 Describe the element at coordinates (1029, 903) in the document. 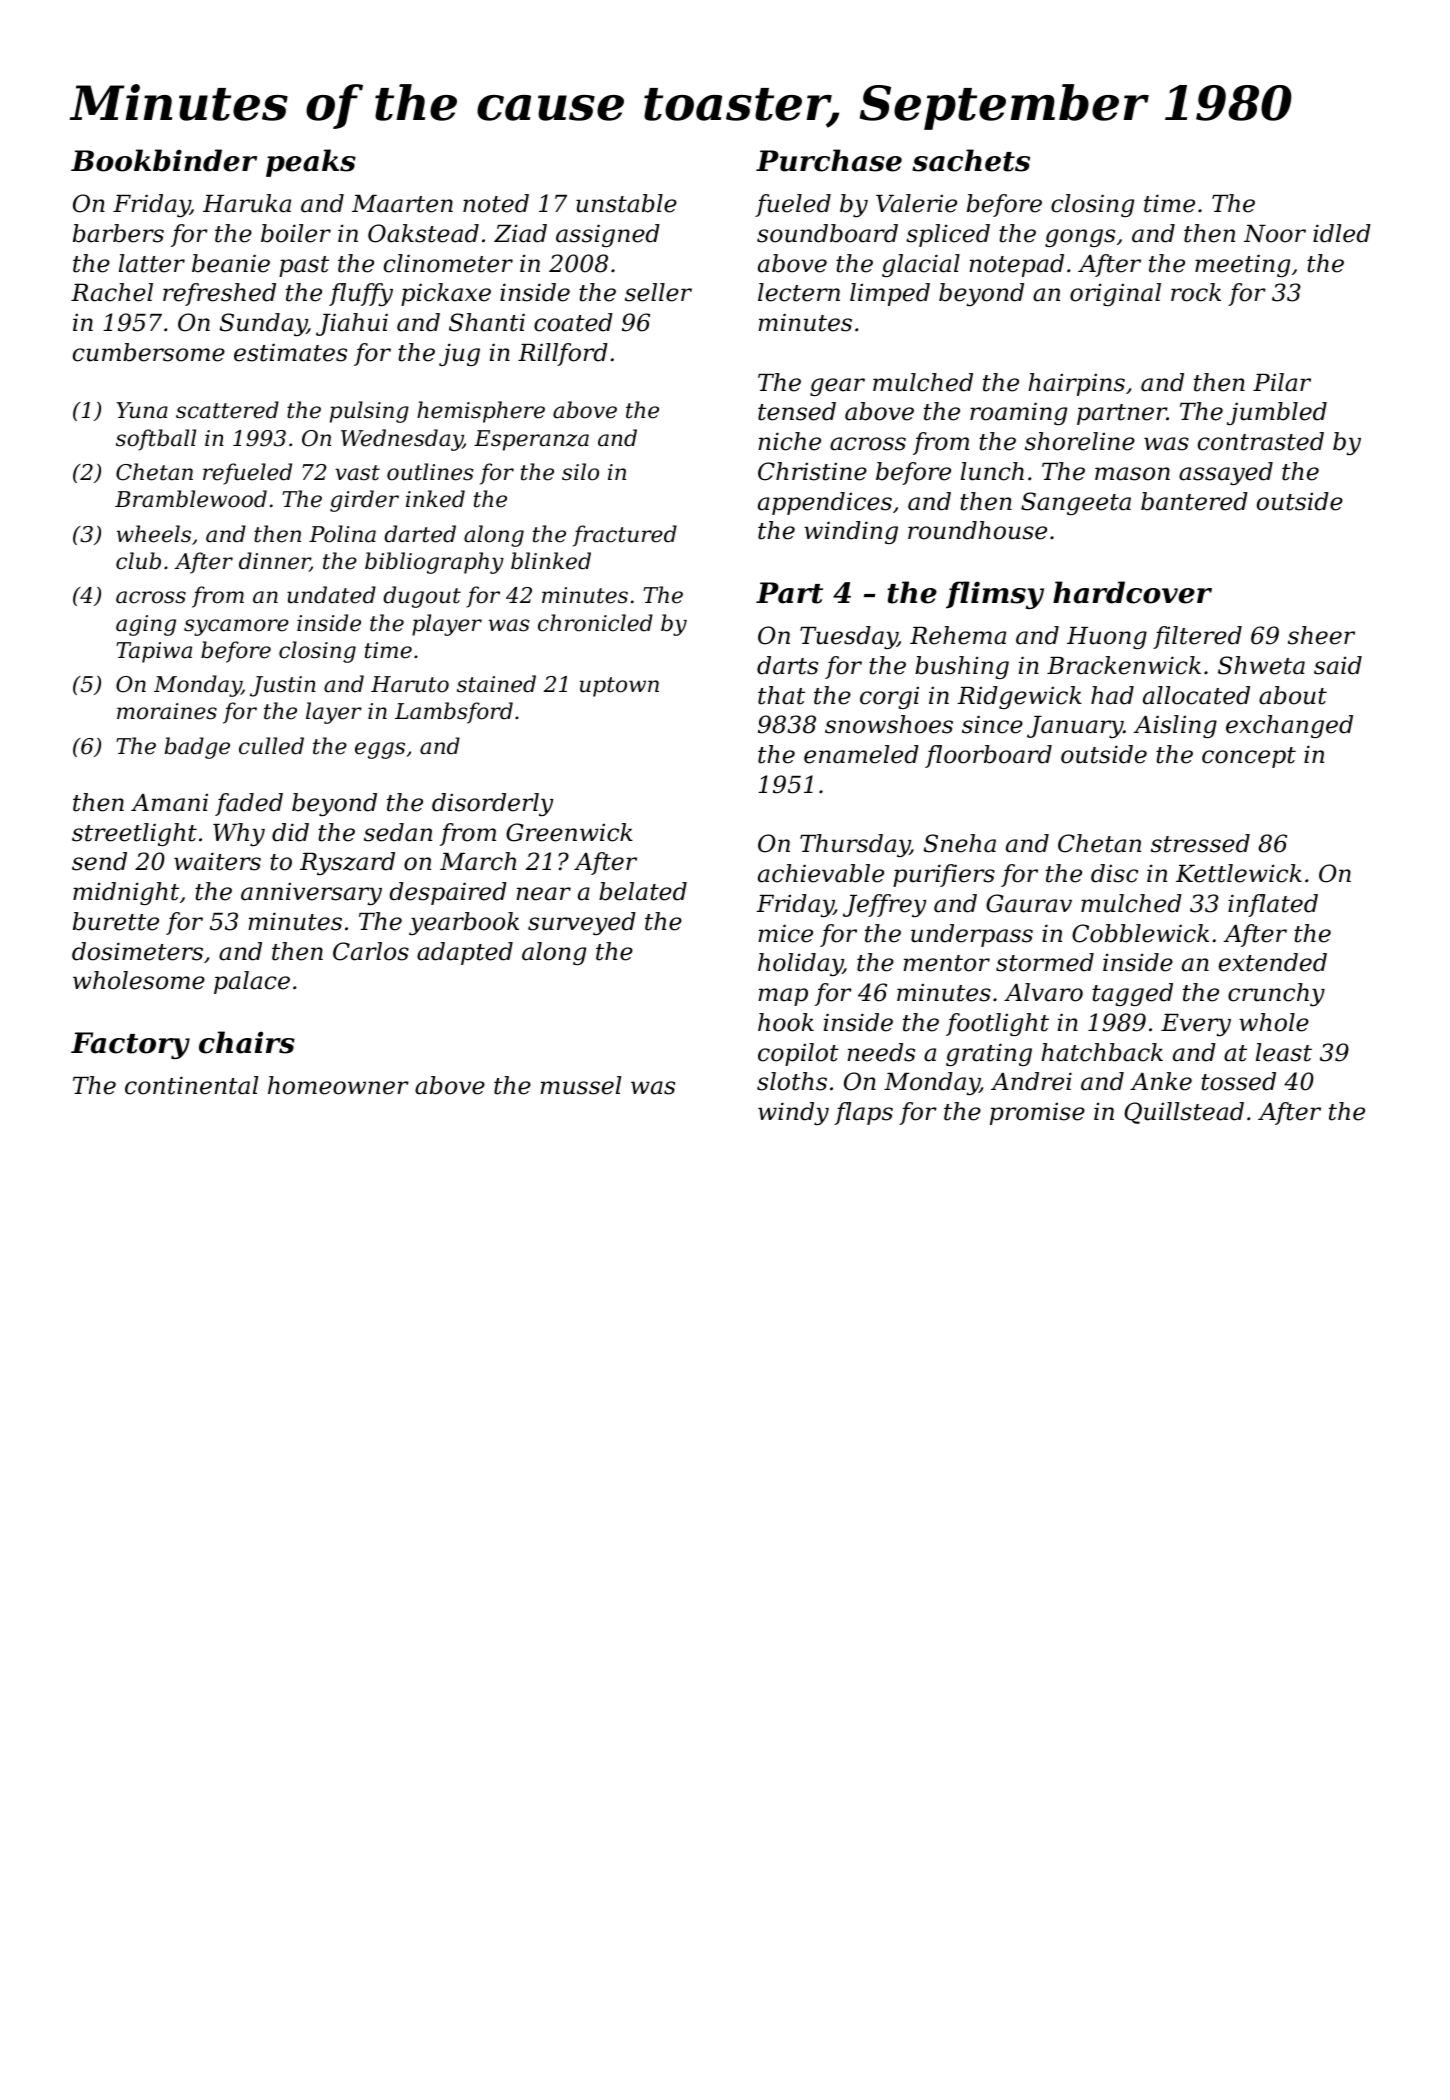

I see `Gaurav` at that location.
